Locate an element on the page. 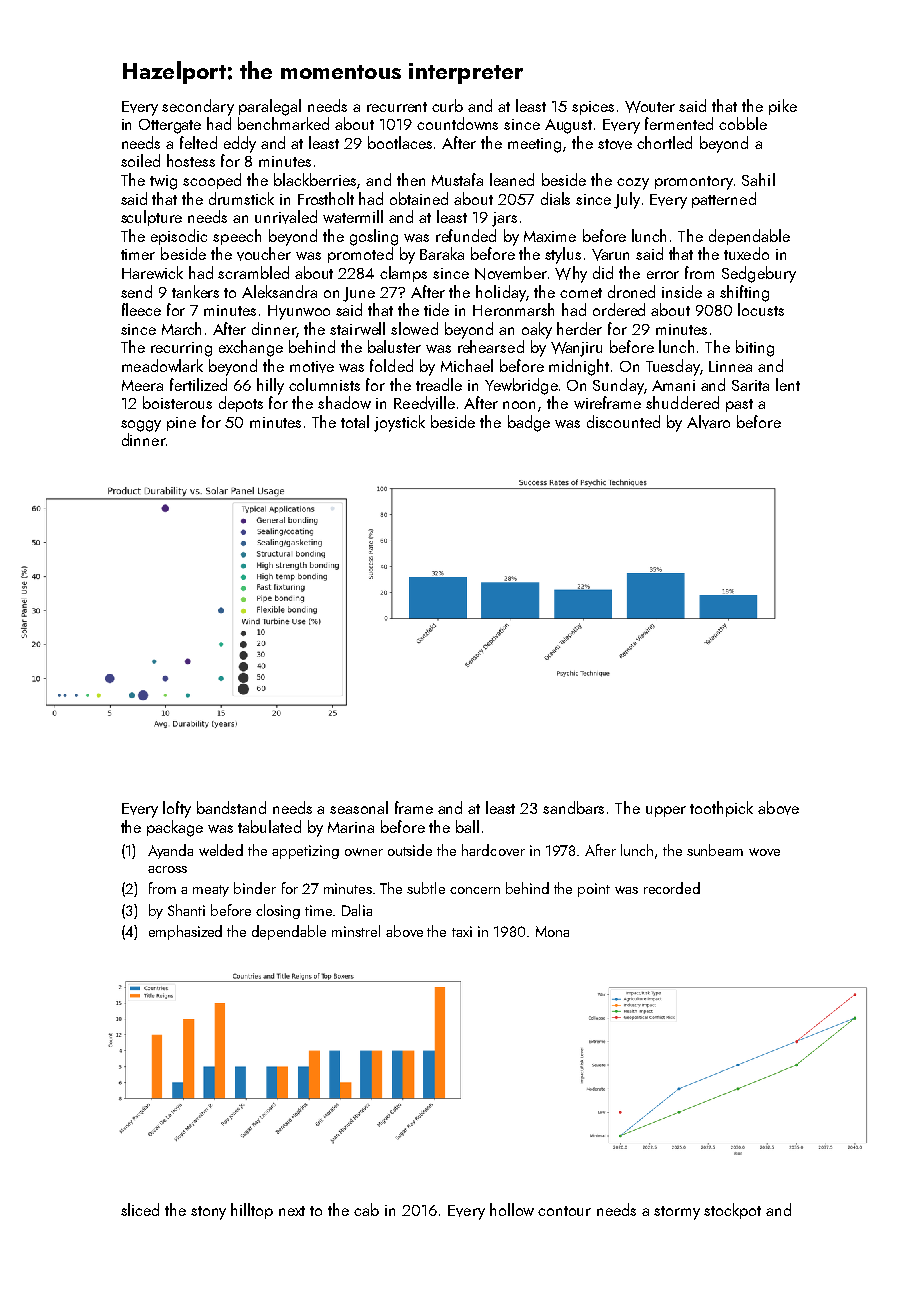  spices is located at coordinates (593, 108).
